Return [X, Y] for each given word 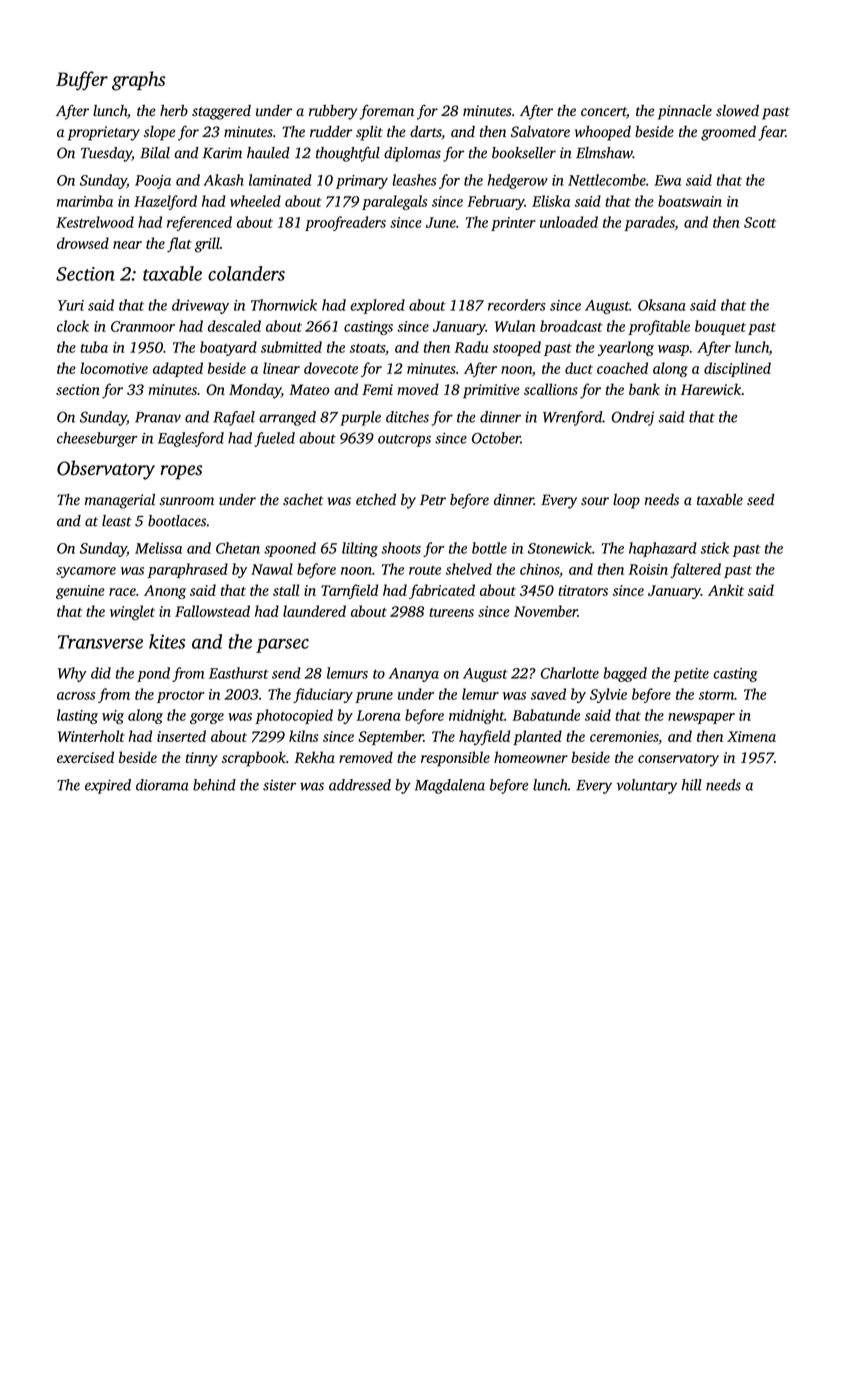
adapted [178, 369]
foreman [386, 112]
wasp [673, 350]
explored [377, 306]
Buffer [82, 81]
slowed [737, 111]
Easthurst [239, 673]
